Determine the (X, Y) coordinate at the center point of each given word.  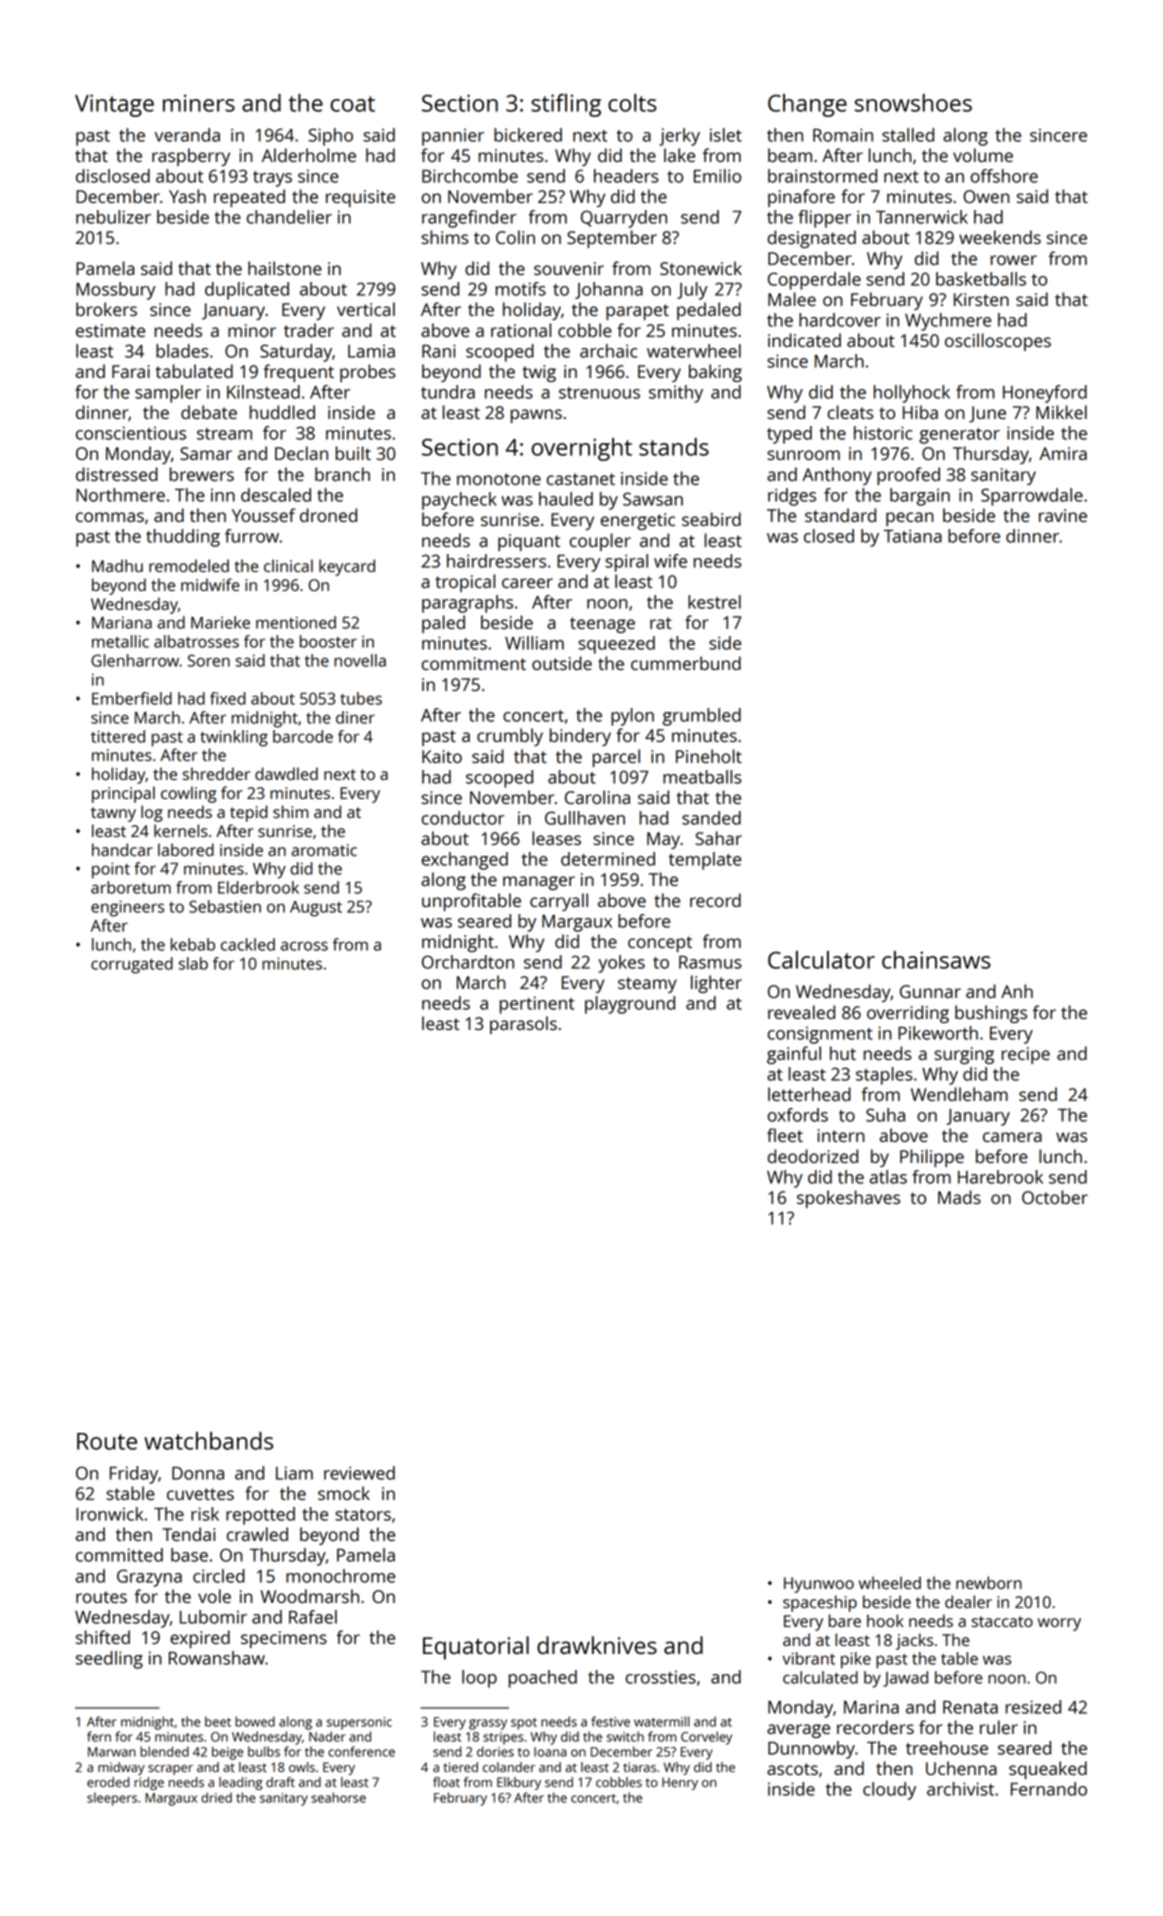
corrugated (132, 965)
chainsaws (936, 960)
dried (216, 1797)
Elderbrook (258, 887)
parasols (523, 1025)
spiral (626, 563)
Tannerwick (922, 217)
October (1055, 1197)
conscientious (131, 433)
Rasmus (710, 962)
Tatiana (913, 536)
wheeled (890, 1582)
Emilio (717, 176)
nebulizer (113, 217)
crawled (257, 1534)
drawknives (597, 1645)
